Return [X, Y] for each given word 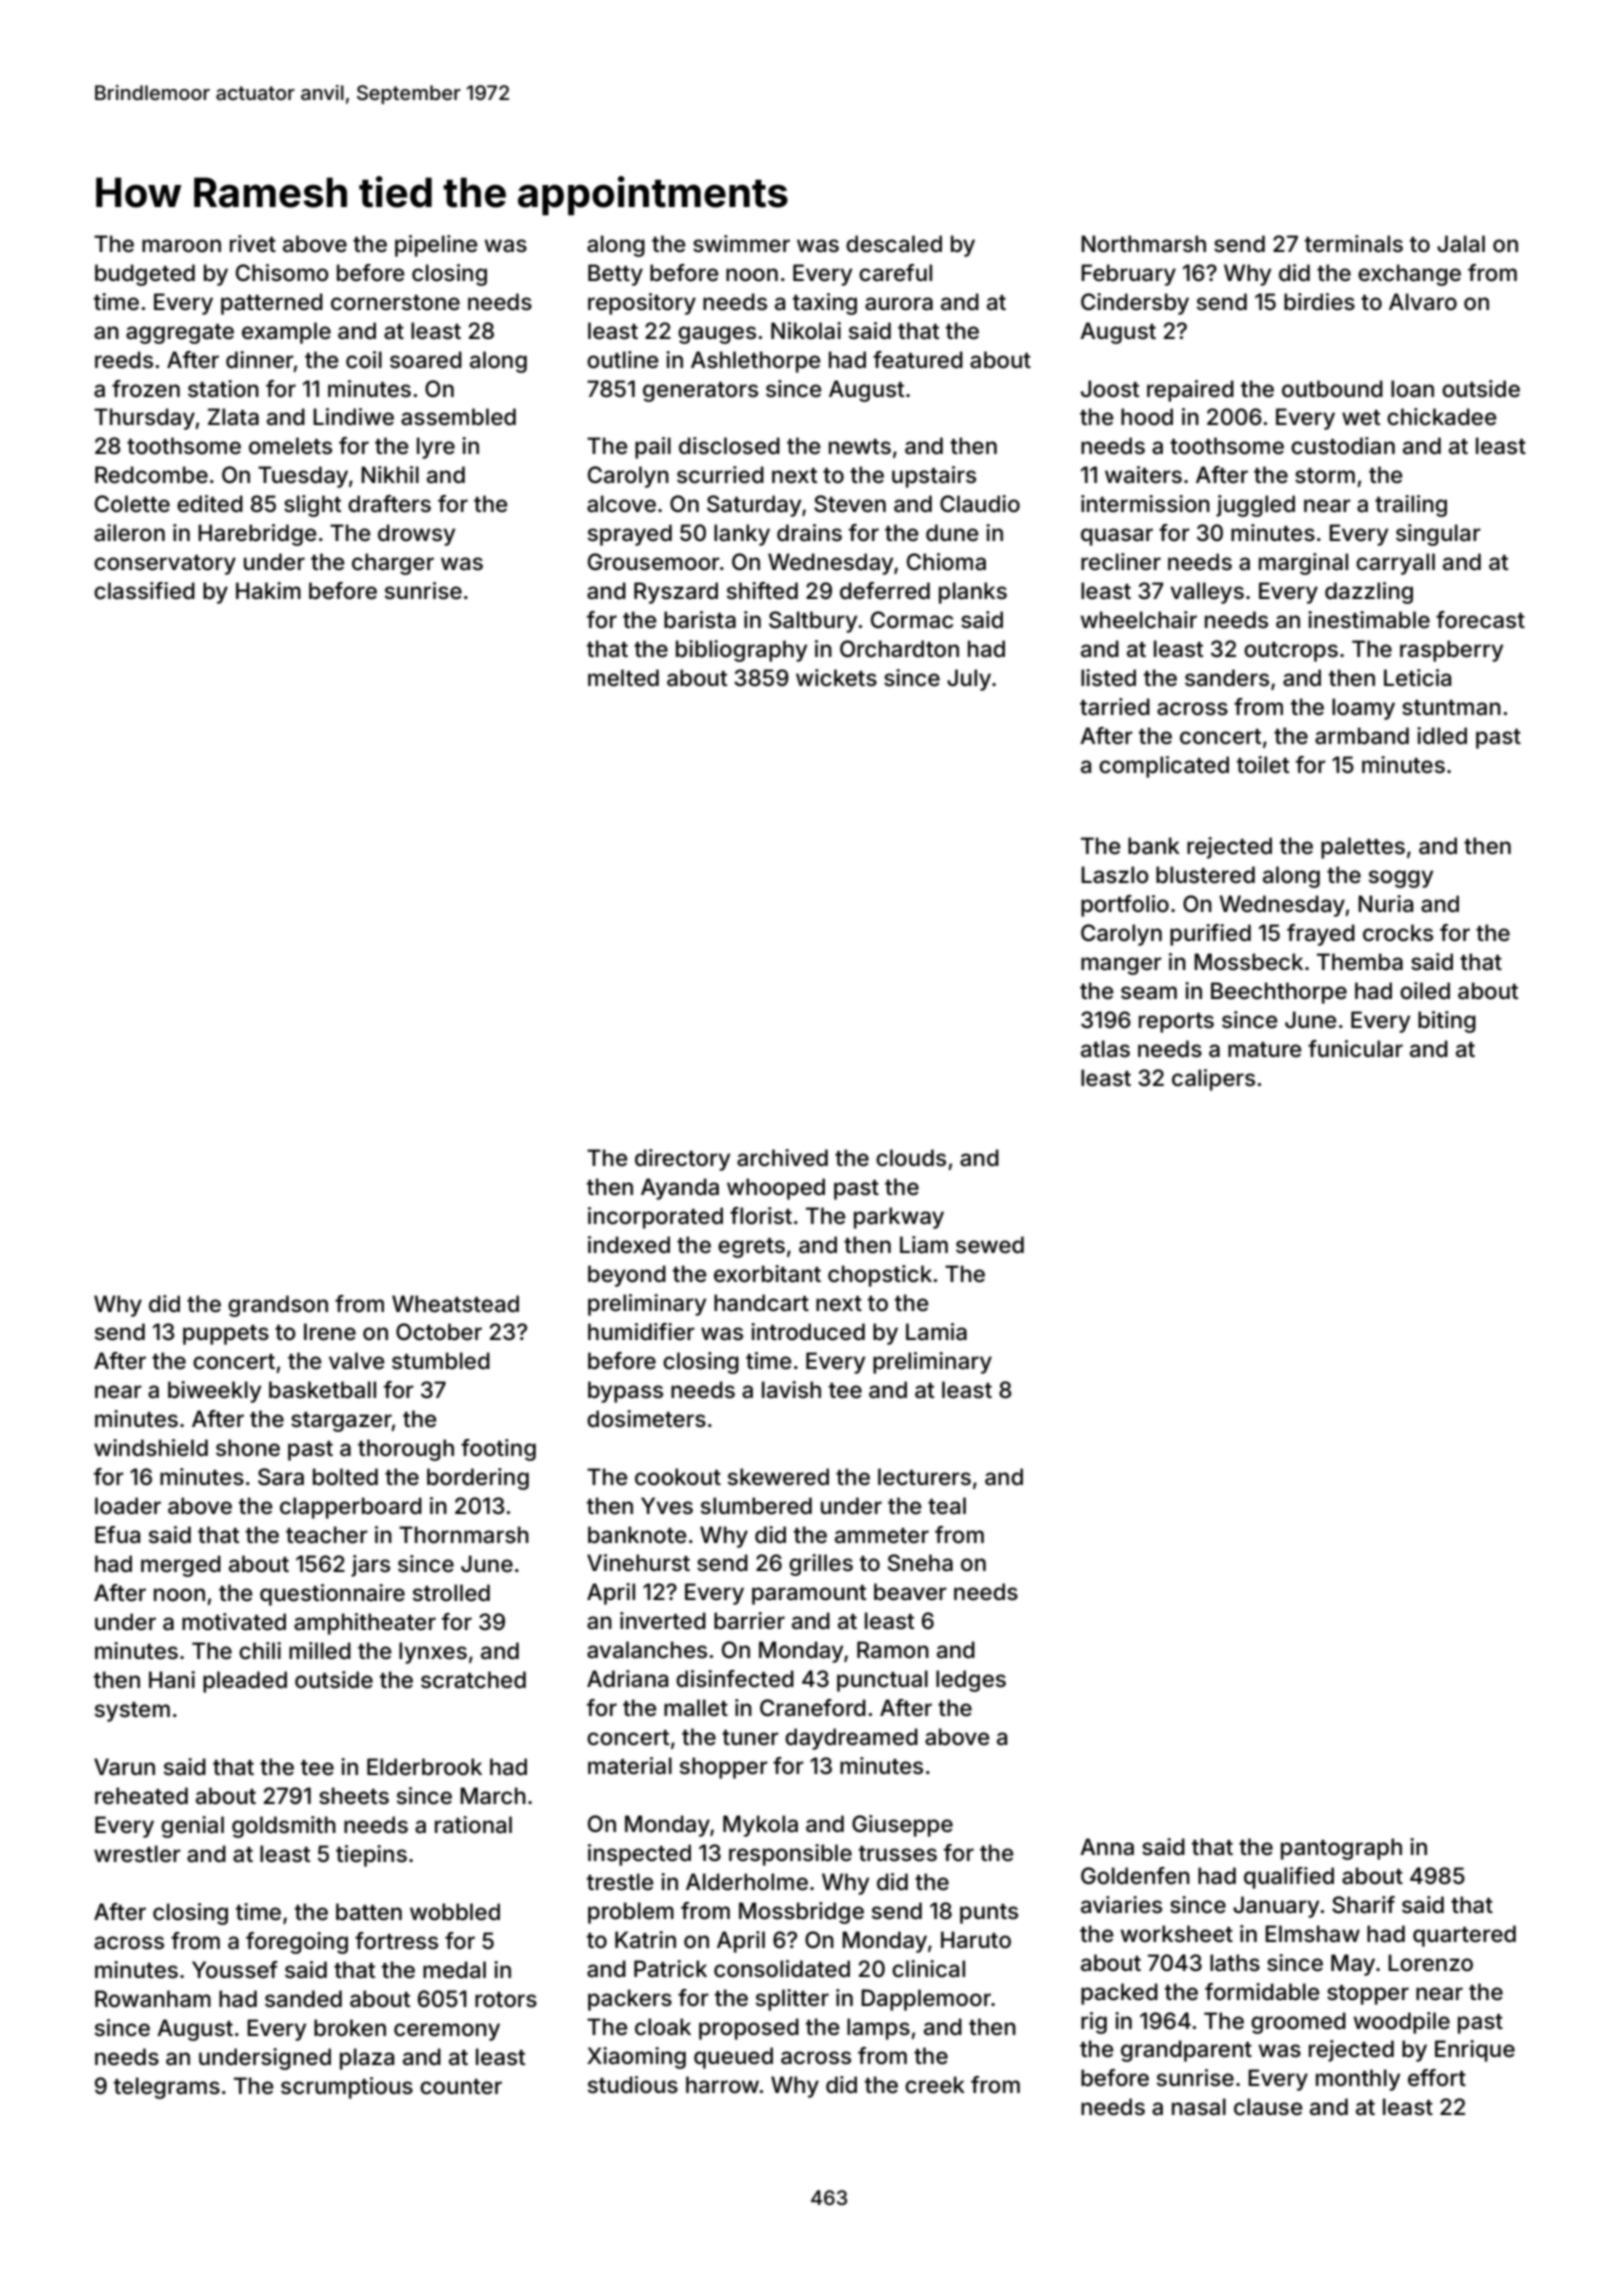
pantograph [1341, 1849]
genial [192, 1827]
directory [682, 1160]
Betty [615, 275]
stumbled [441, 1361]
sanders [1227, 678]
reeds [124, 360]
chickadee [1442, 417]
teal [947, 1506]
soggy [1401, 879]
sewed [990, 1245]
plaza [367, 2059]
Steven [850, 504]
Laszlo [1115, 875]
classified [144, 591]
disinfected [735, 1679]
